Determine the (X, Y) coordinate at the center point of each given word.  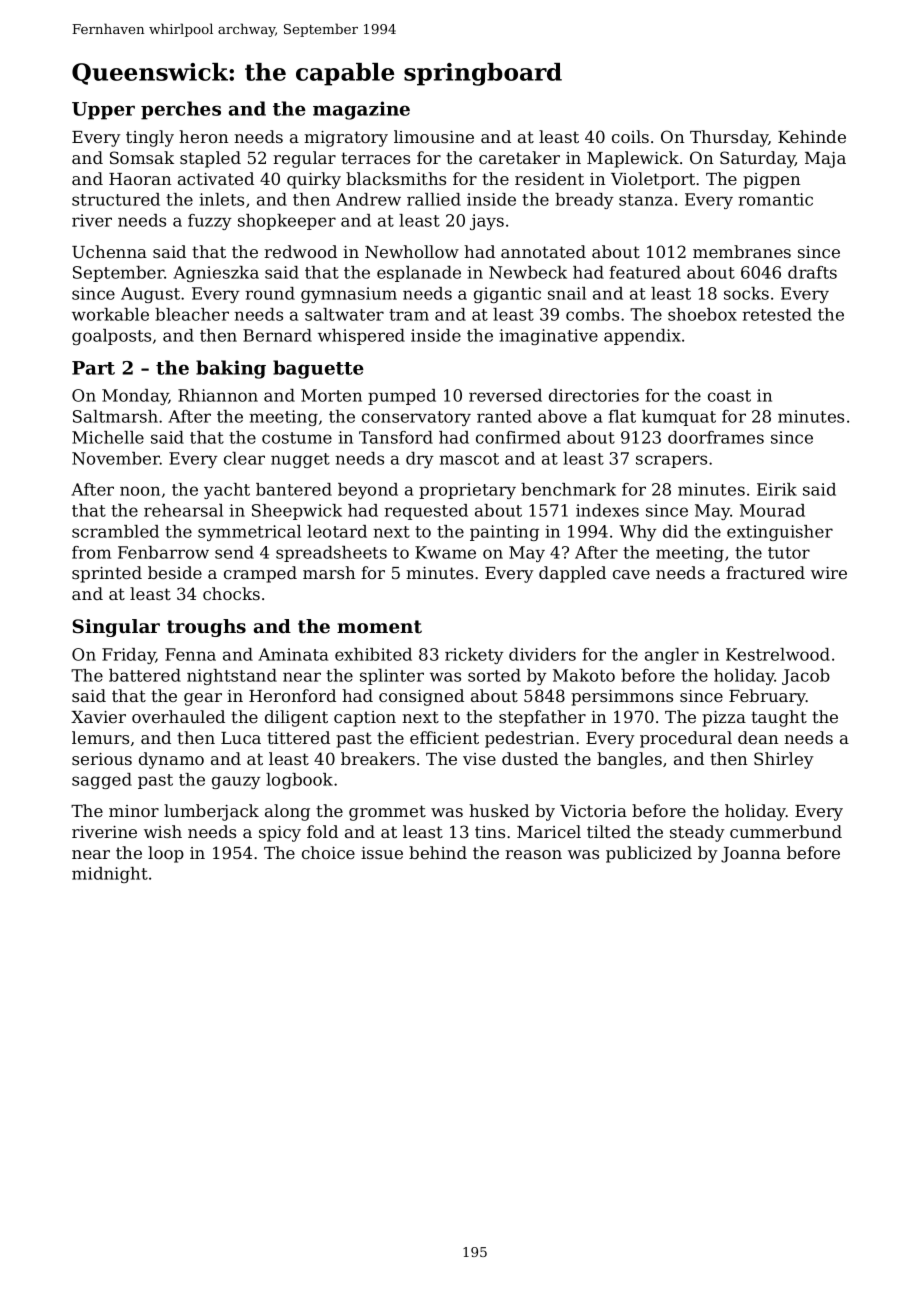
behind (438, 852)
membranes (742, 251)
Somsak (142, 157)
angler (672, 656)
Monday (135, 397)
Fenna (190, 654)
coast (729, 396)
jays (487, 222)
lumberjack (211, 812)
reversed (505, 395)
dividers (542, 654)
